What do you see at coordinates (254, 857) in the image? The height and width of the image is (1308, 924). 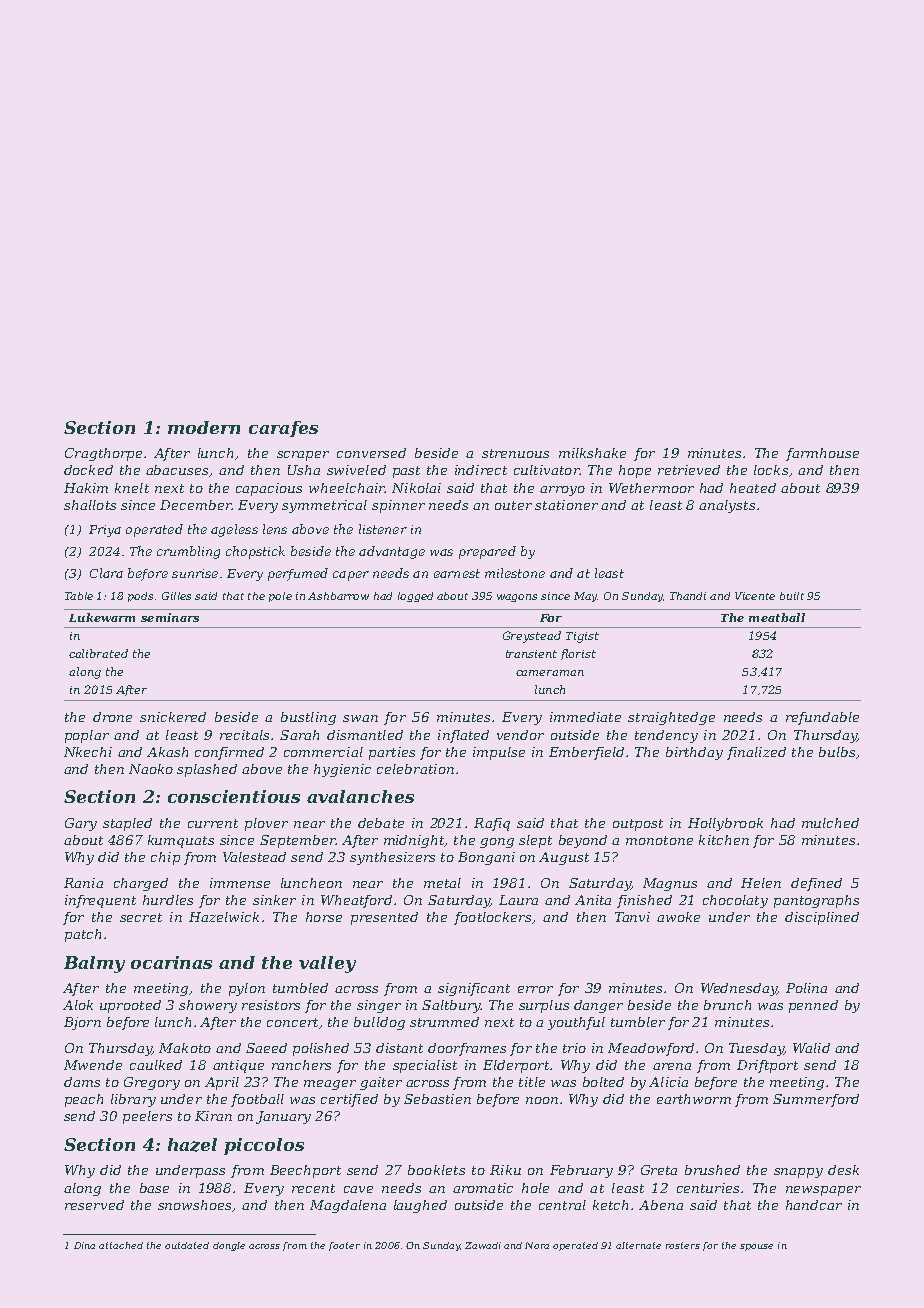 I see `Valestead` at bounding box center [254, 857].
